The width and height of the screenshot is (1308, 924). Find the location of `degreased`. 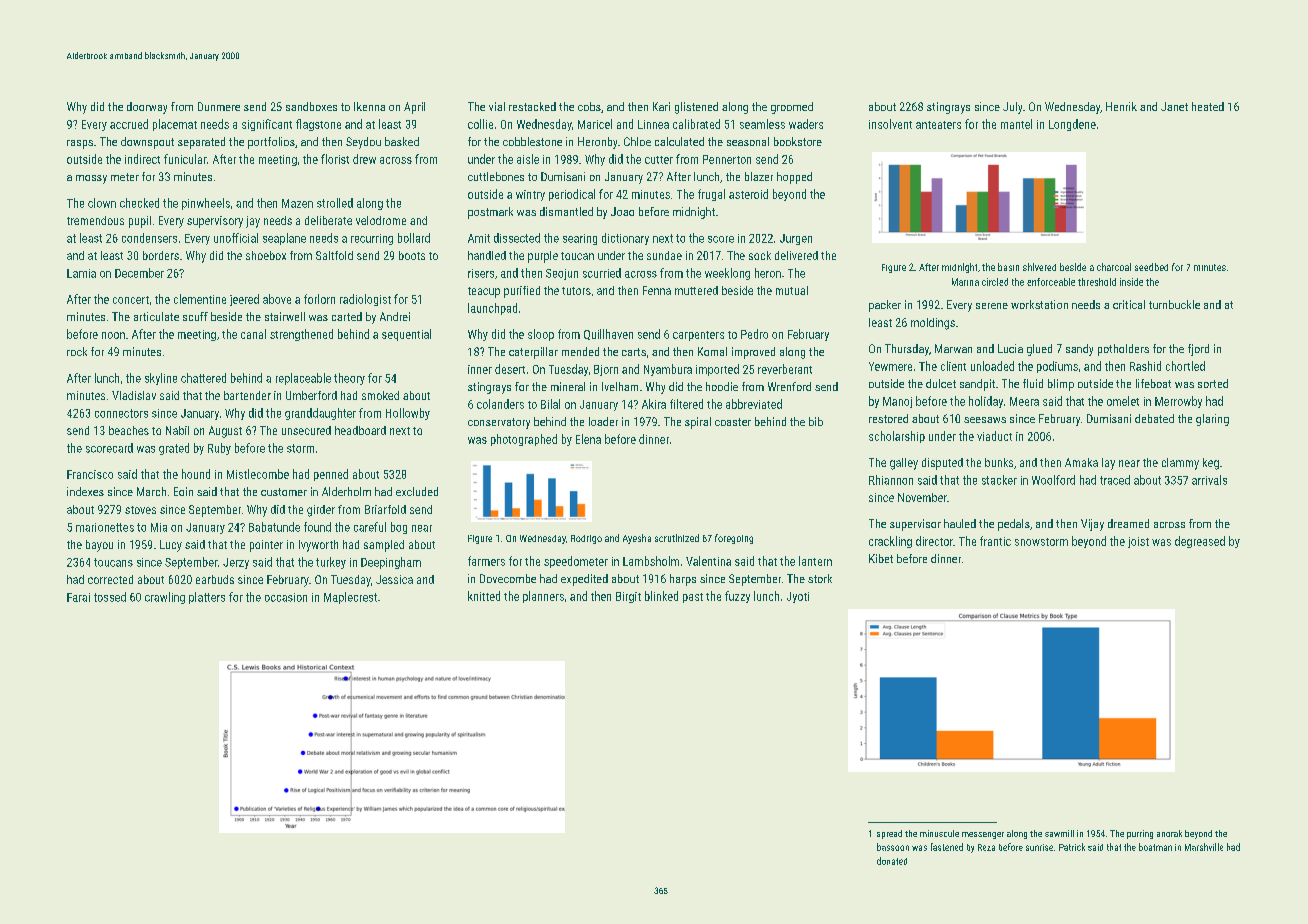

degreased is located at coordinates (1200, 542).
